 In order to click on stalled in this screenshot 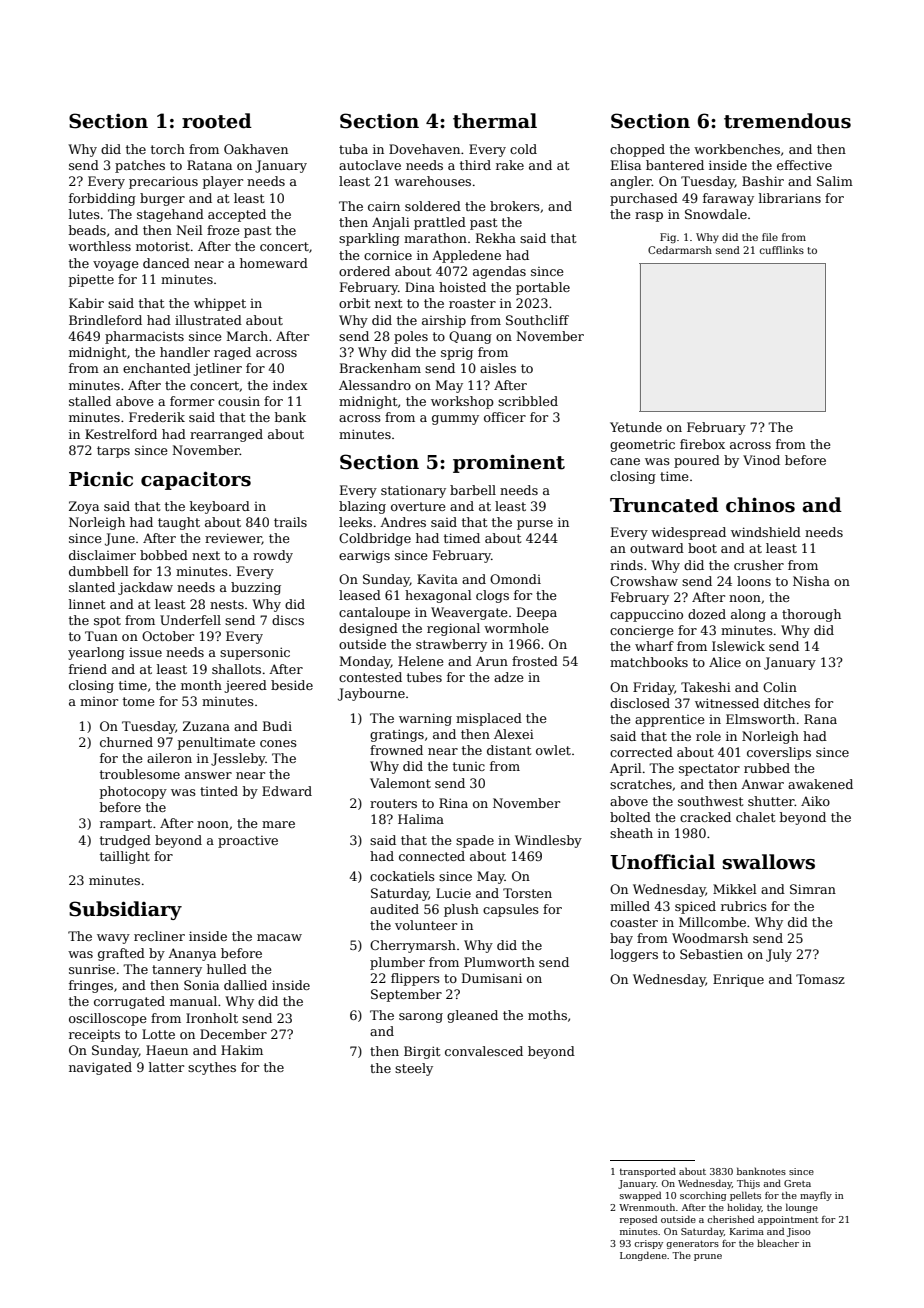, I will do `click(90, 401)`.
